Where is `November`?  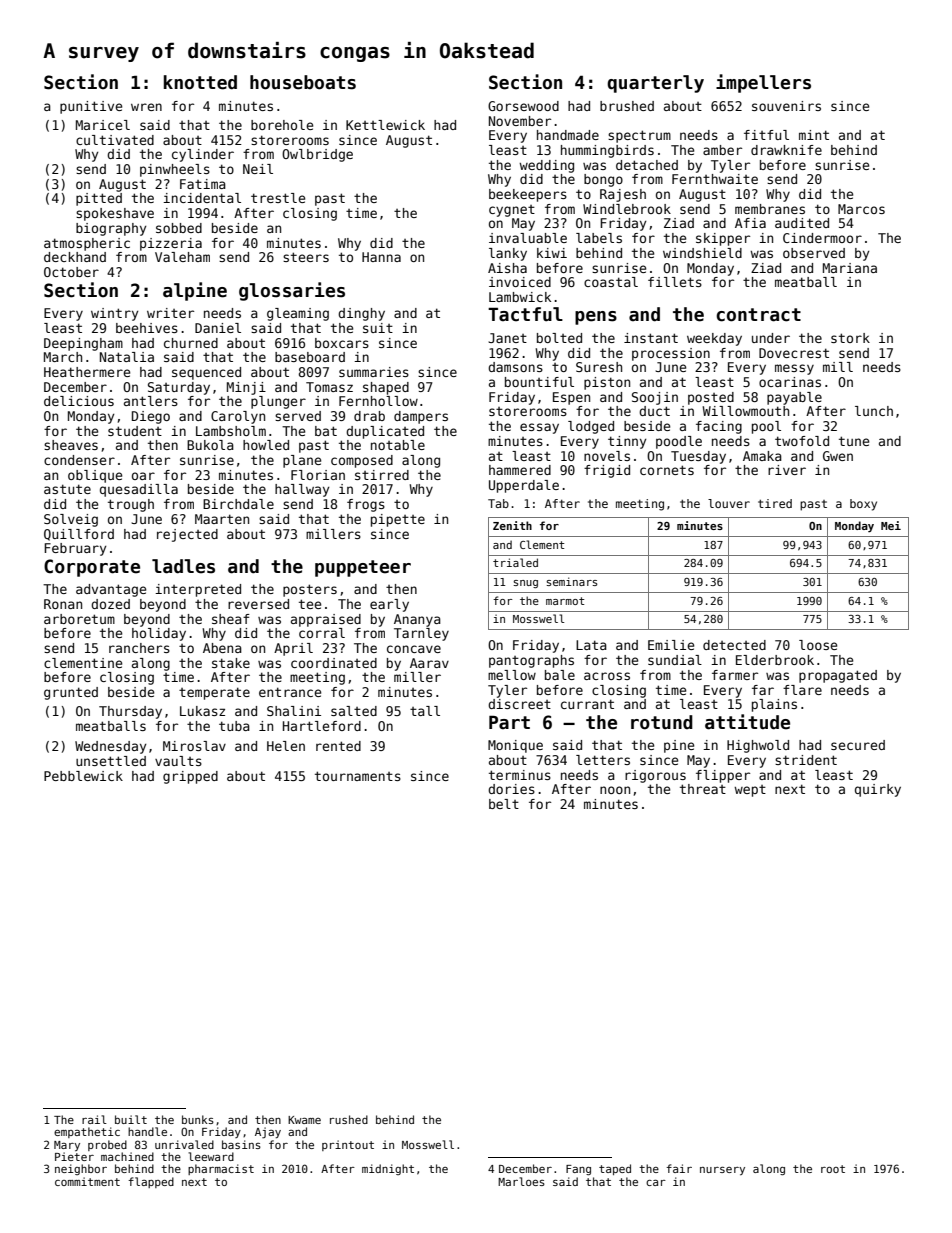 November is located at coordinates (520, 121).
